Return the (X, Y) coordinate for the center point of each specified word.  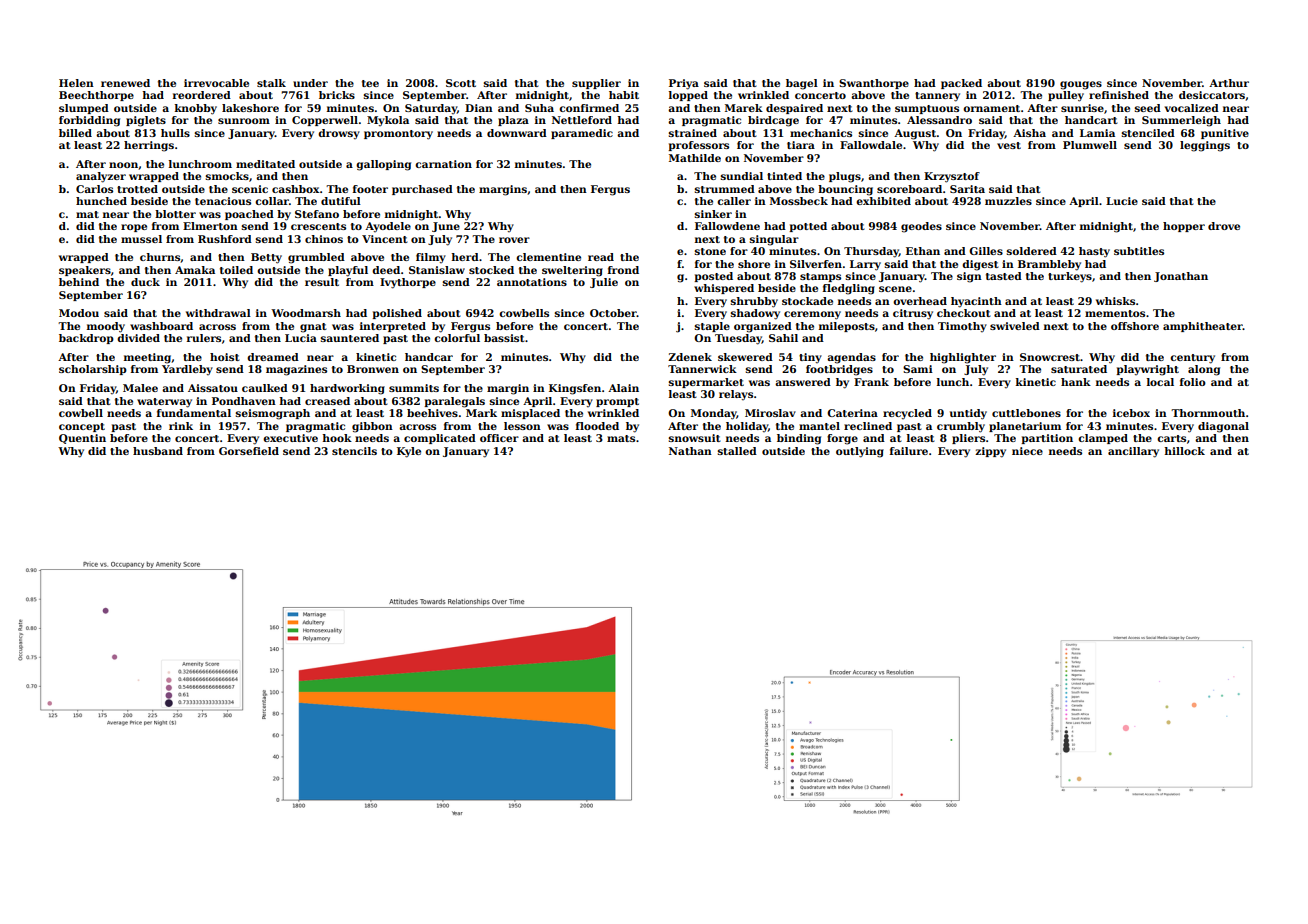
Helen (76, 83)
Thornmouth (1208, 413)
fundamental (194, 413)
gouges (1081, 85)
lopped (688, 96)
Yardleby (187, 370)
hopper (1184, 227)
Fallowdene (727, 226)
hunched (101, 201)
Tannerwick (702, 369)
